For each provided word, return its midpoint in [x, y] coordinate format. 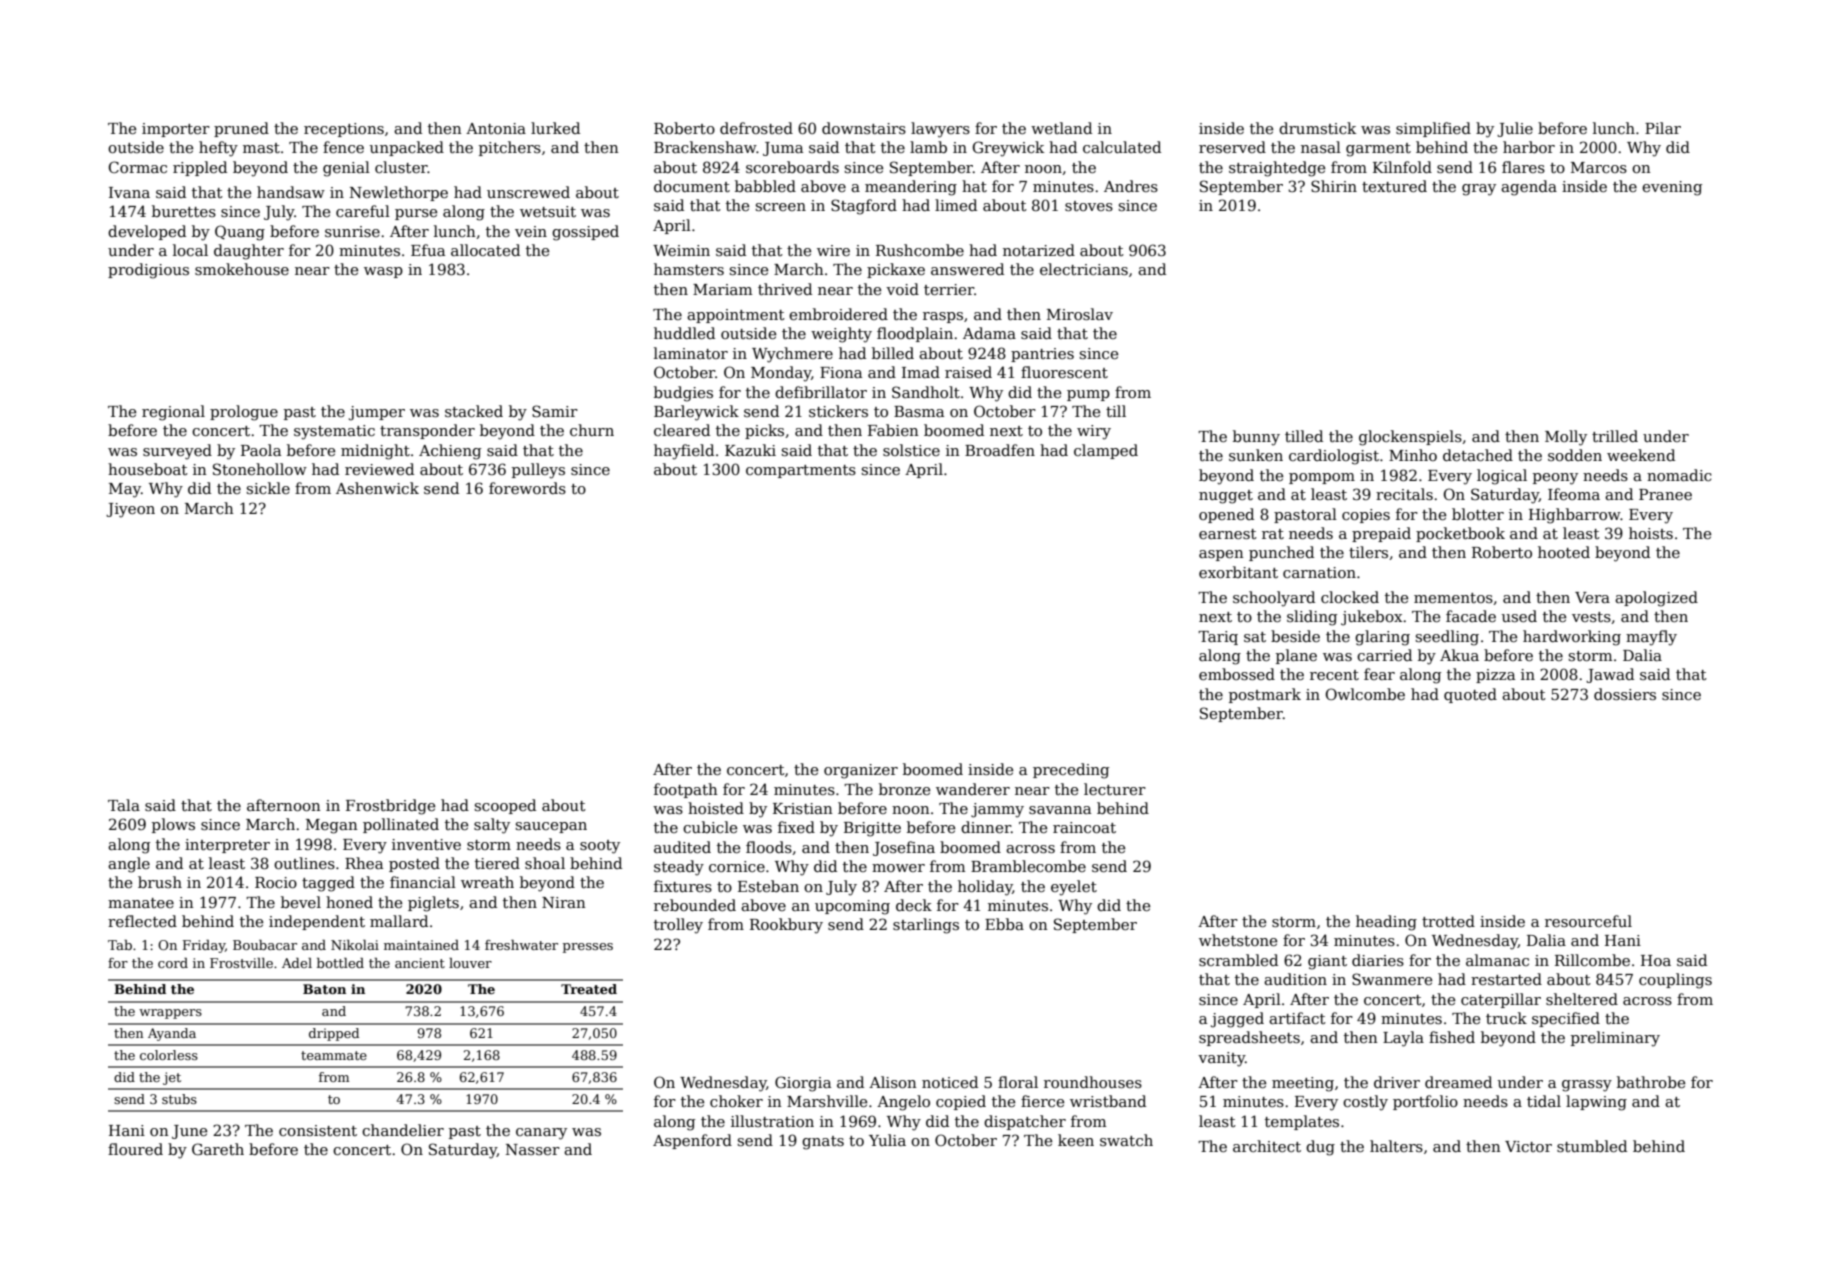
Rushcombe [920, 250]
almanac [1497, 960]
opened [1226, 515]
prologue [244, 413]
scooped [505, 806]
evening [1672, 188]
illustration [772, 1121]
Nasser [533, 1149]
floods [769, 847]
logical [1502, 477]
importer [176, 130]
